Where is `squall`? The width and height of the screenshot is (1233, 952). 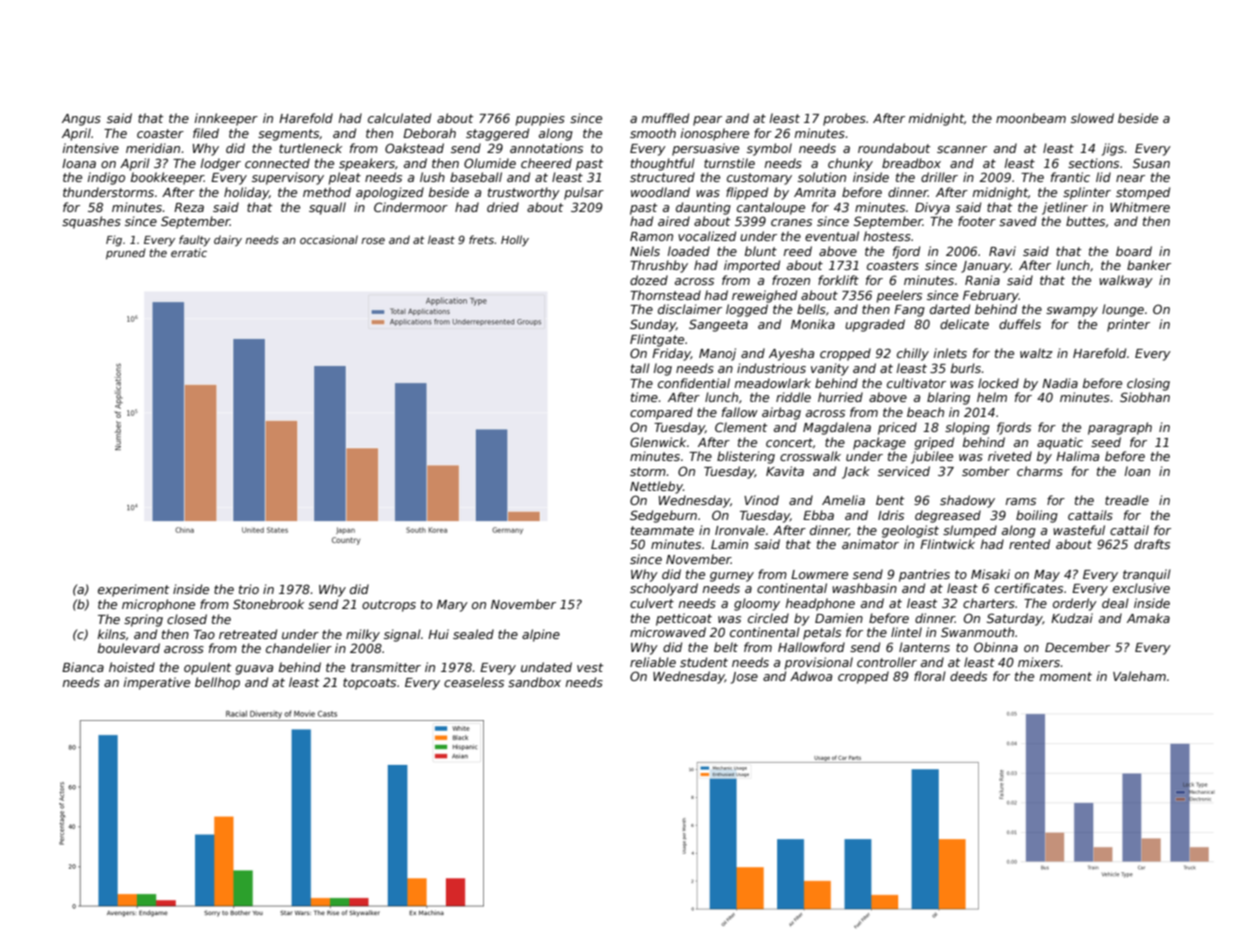
squall is located at coordinates (327, 208).
